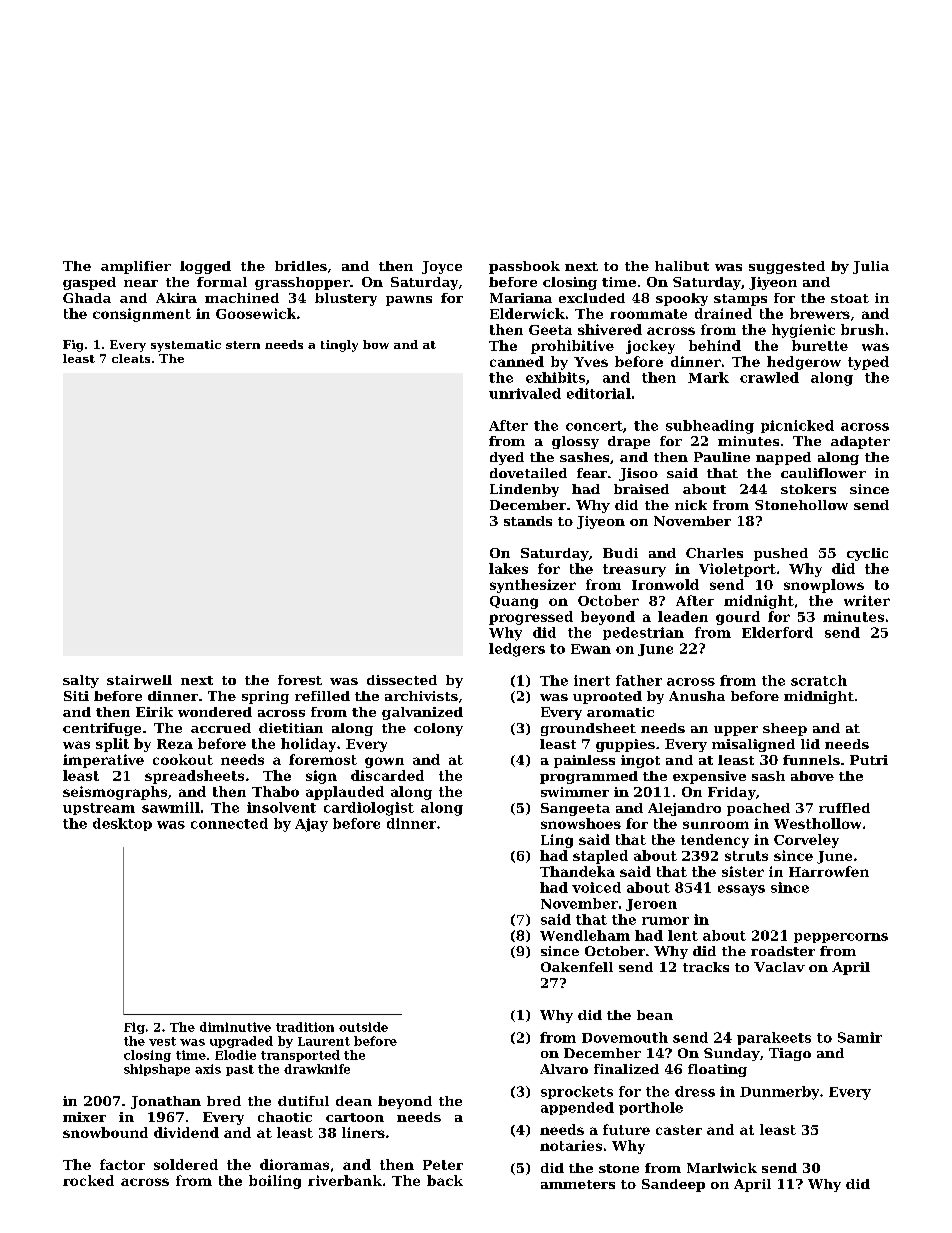  Describe the element at coordinates (301, 266) in the screenshot. I see `bridles` at that location.
